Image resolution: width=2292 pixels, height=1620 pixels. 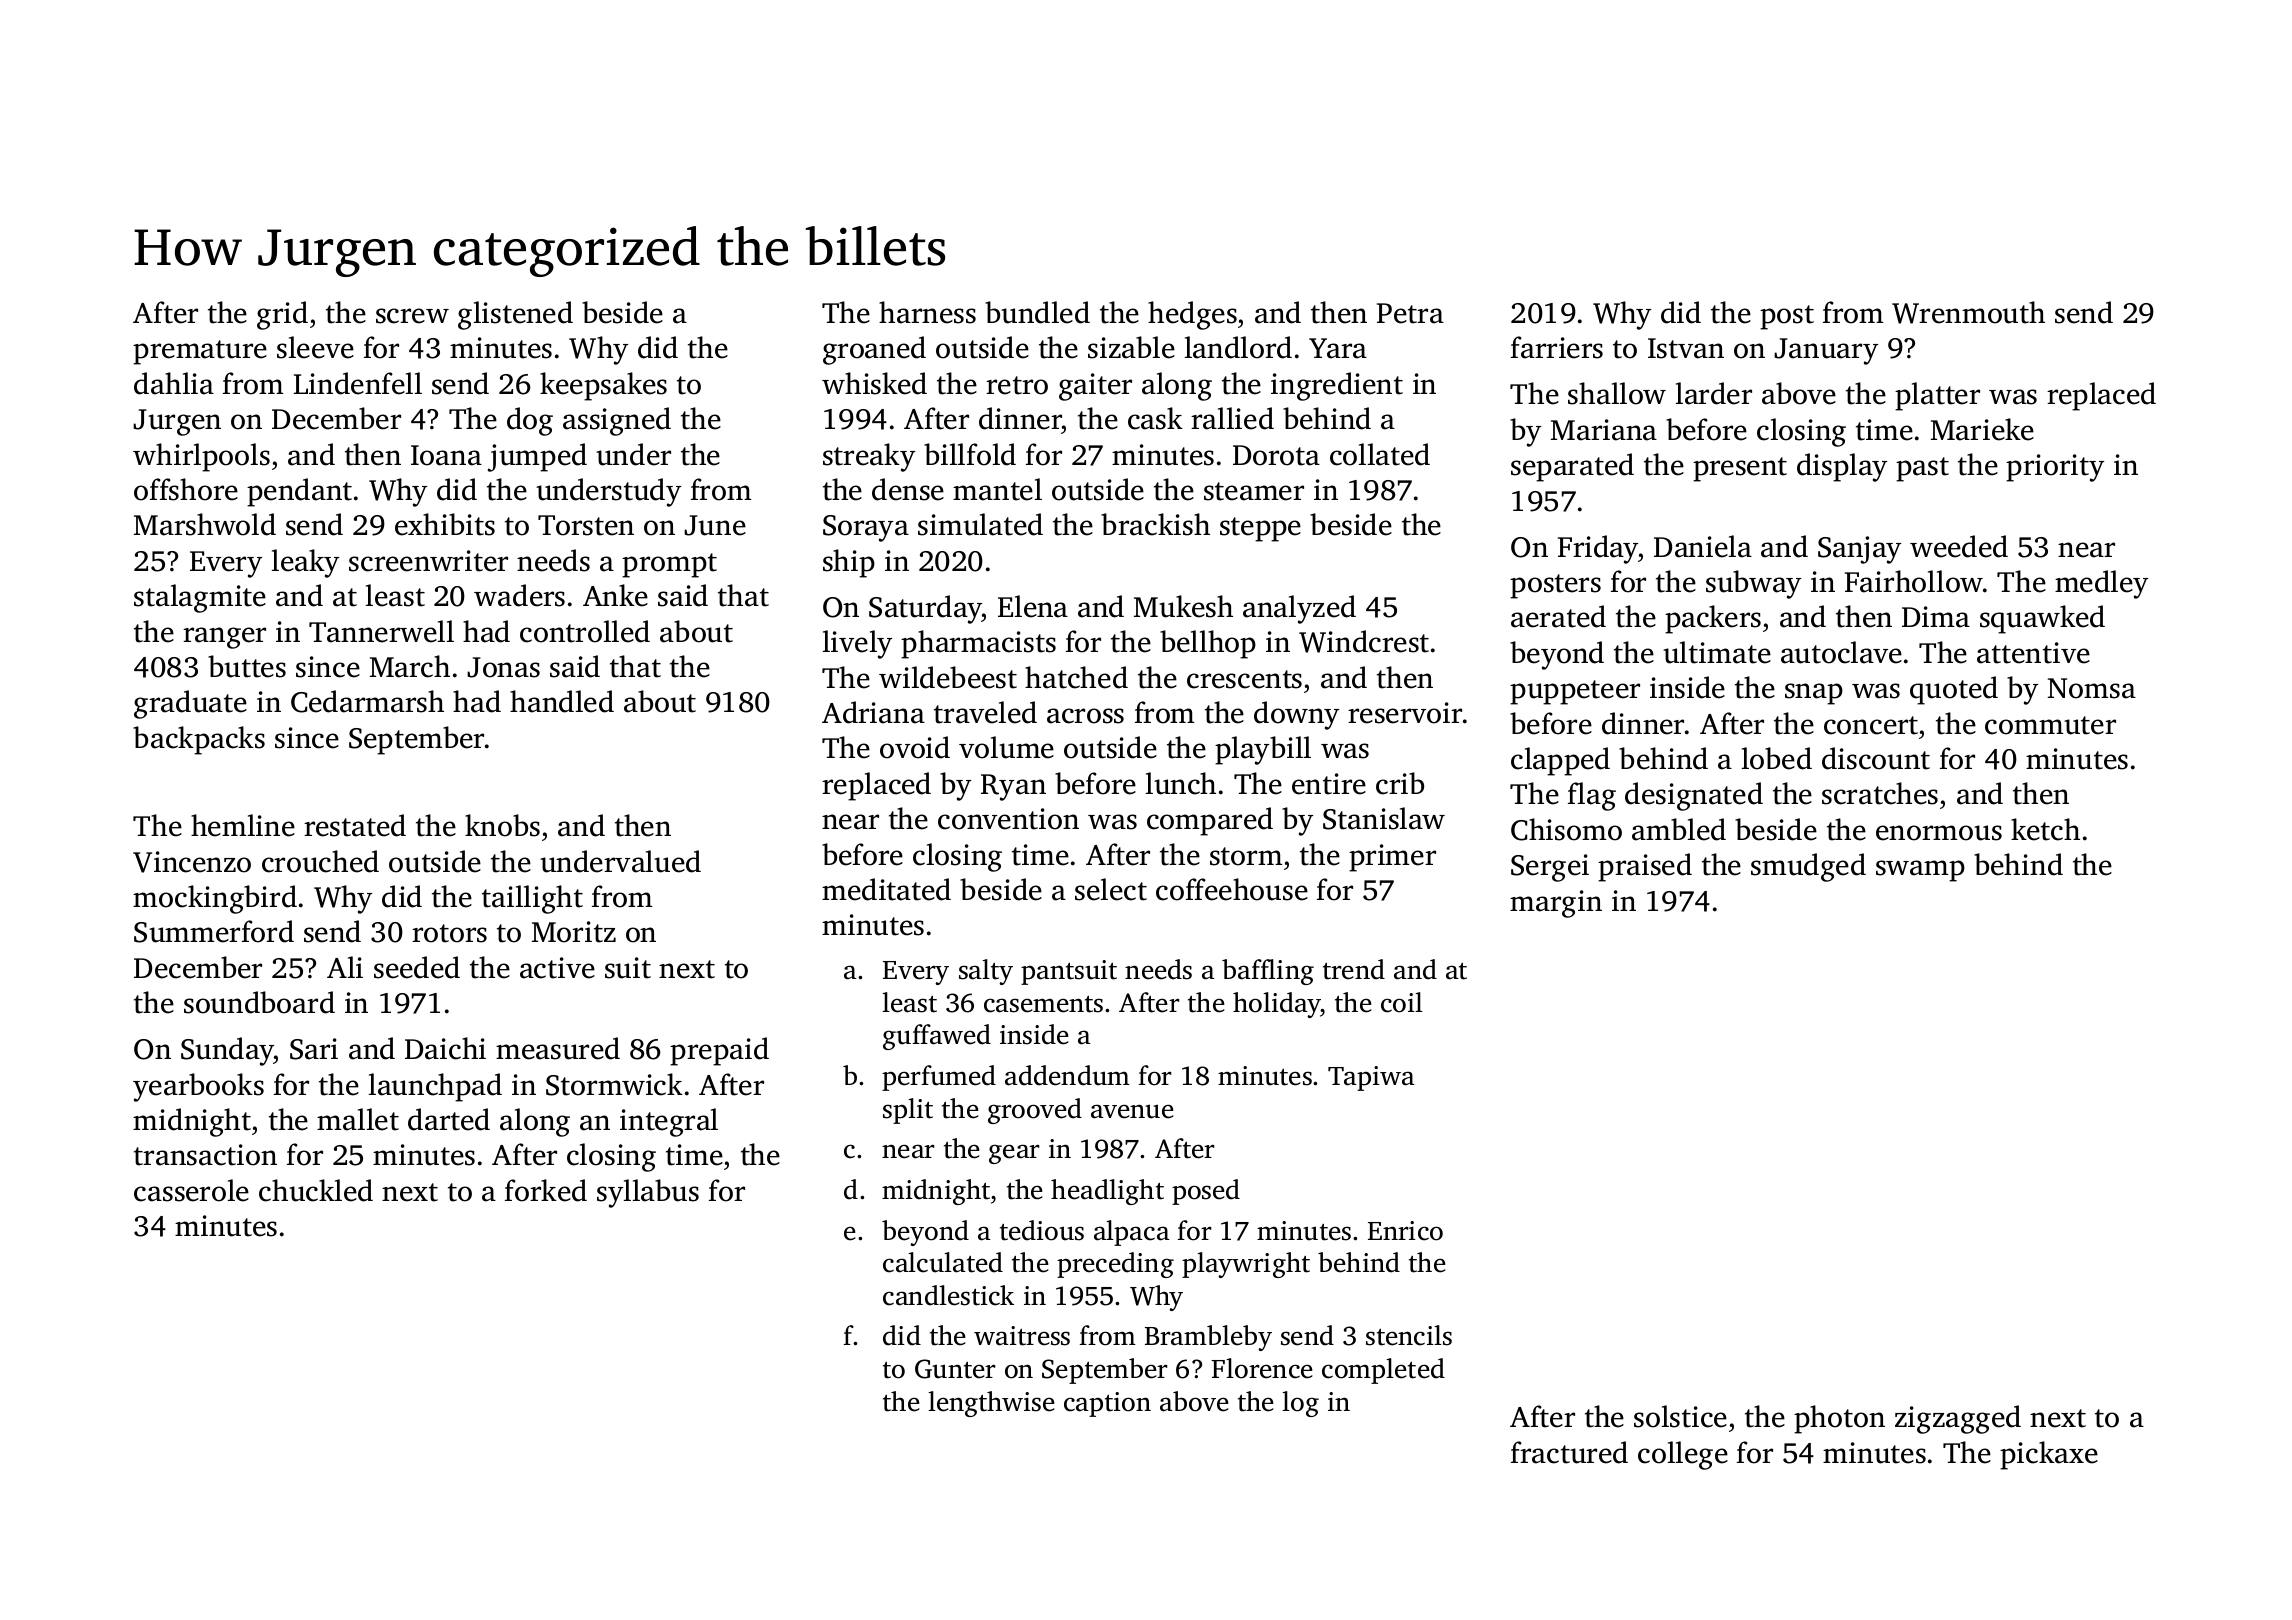 I want to click on Saturday, so click(x=925, y=609).
